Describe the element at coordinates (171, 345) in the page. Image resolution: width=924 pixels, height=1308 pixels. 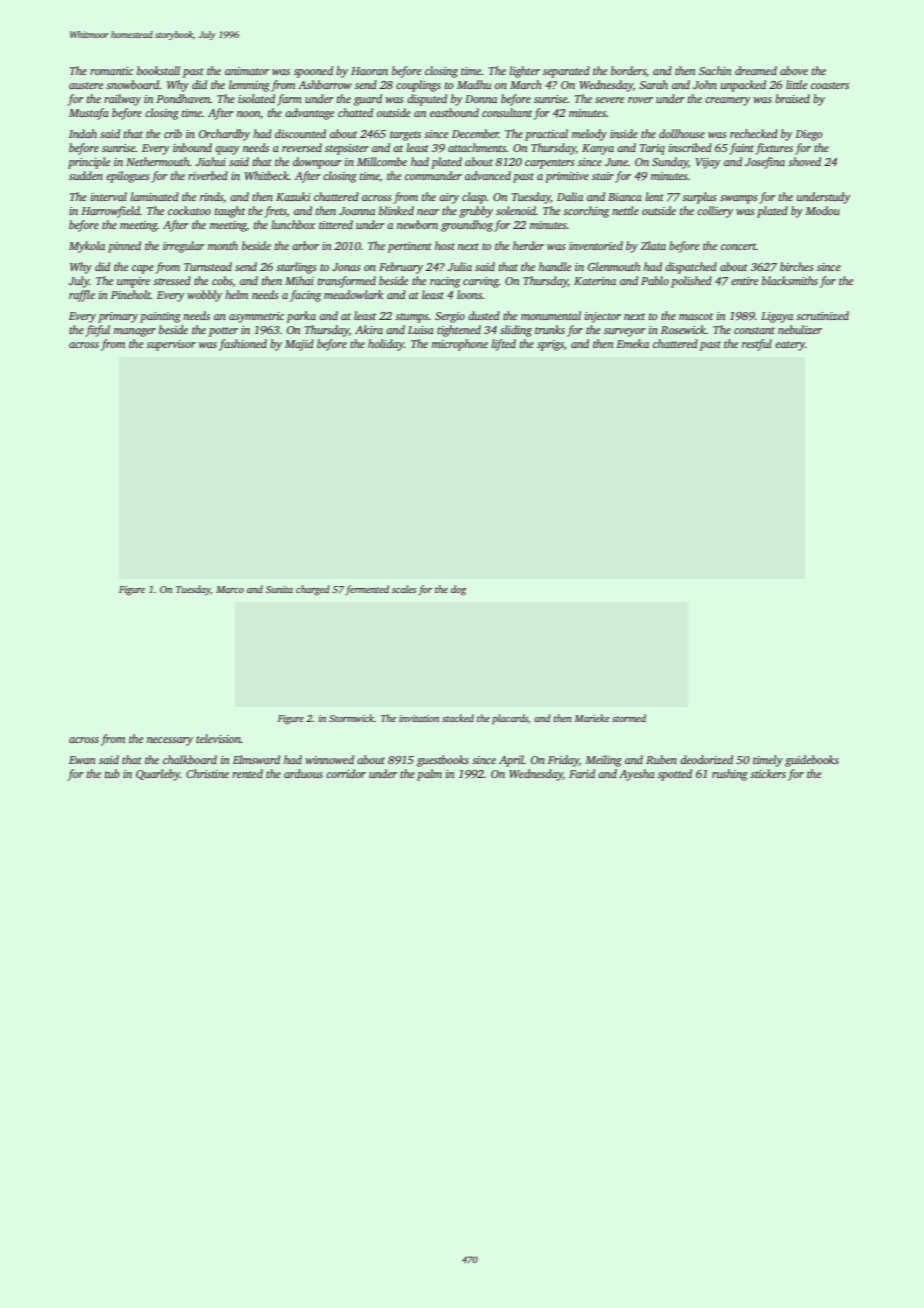
I see `supervisor` at that location.
